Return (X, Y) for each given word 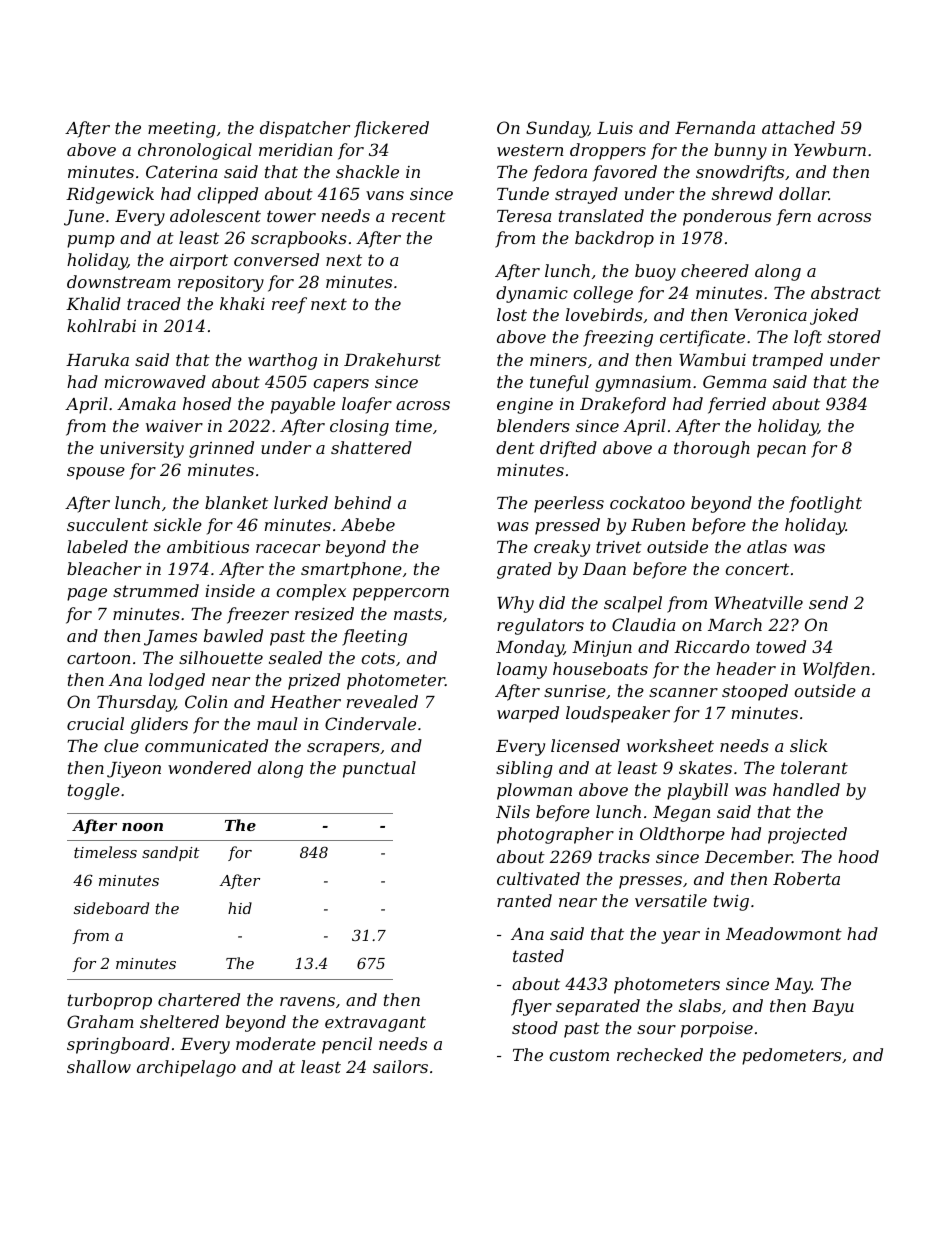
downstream (119, 281)
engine (525, 405)
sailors (400, 1066)
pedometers (791, 1056)
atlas (767, 546)
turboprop (110, 1001)
